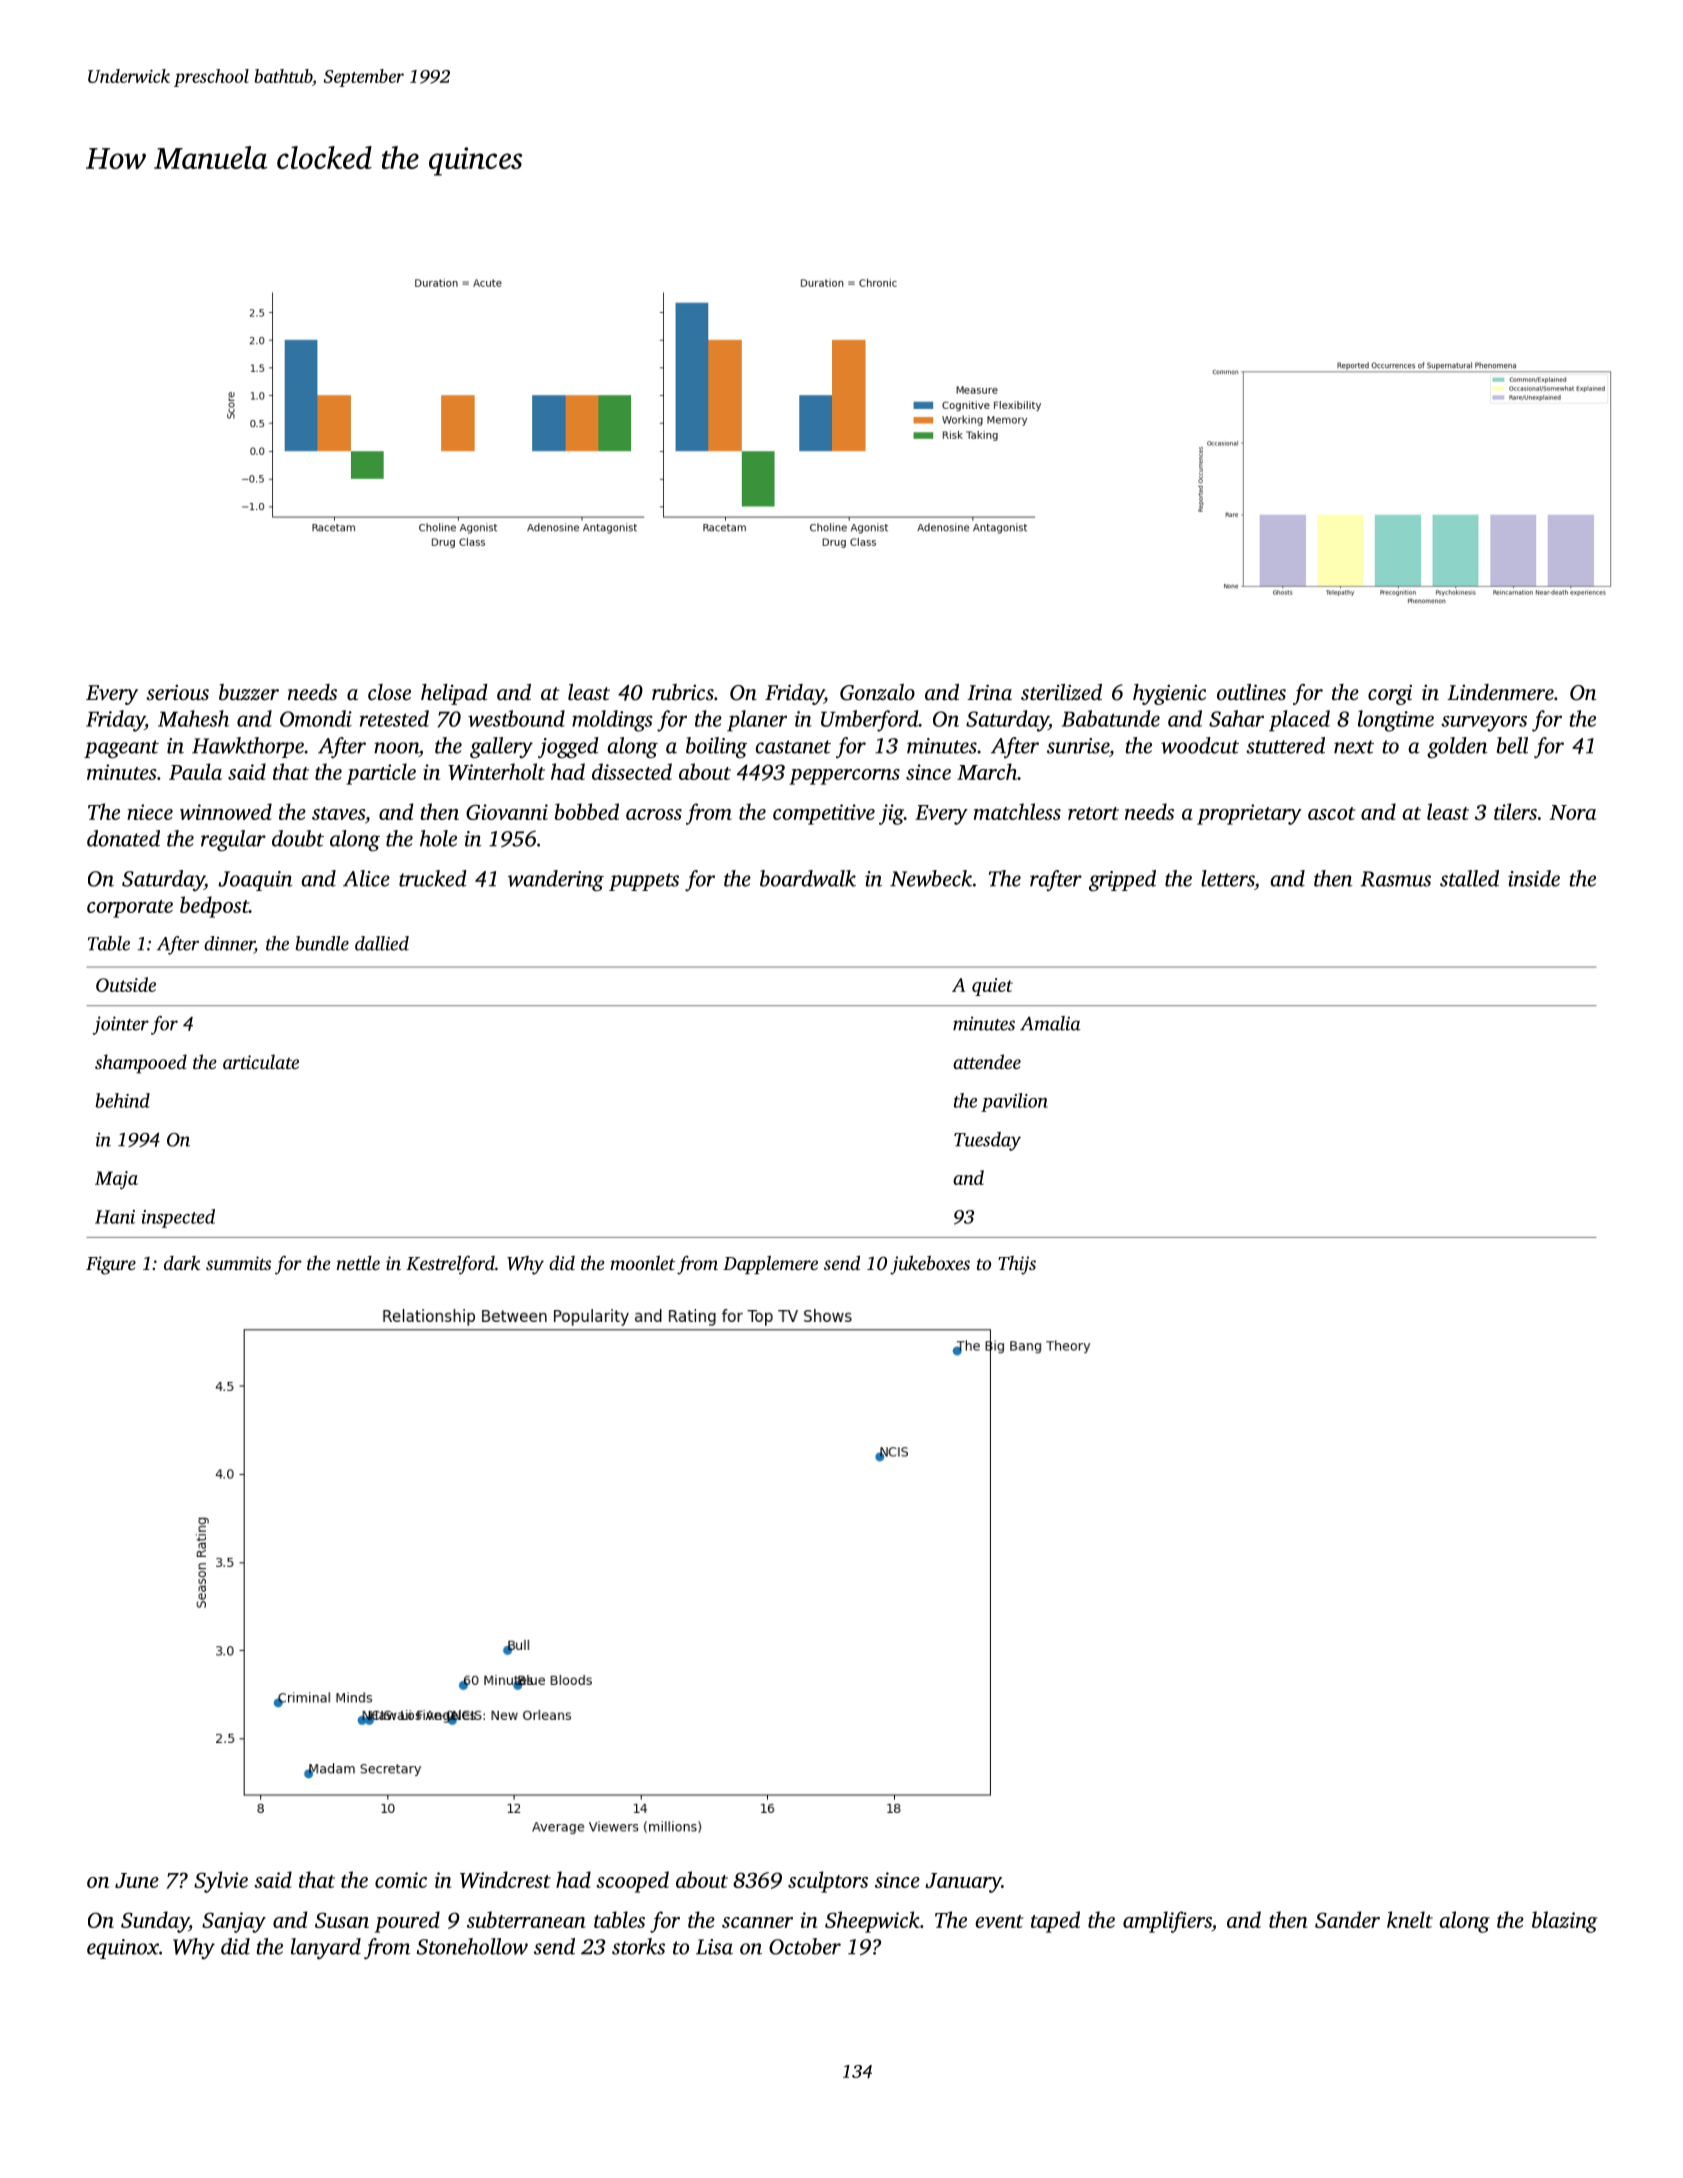  What do you see at coordinates (123, 1949) in the page?
I see `equinox` at bounding box center [123, 1949].
